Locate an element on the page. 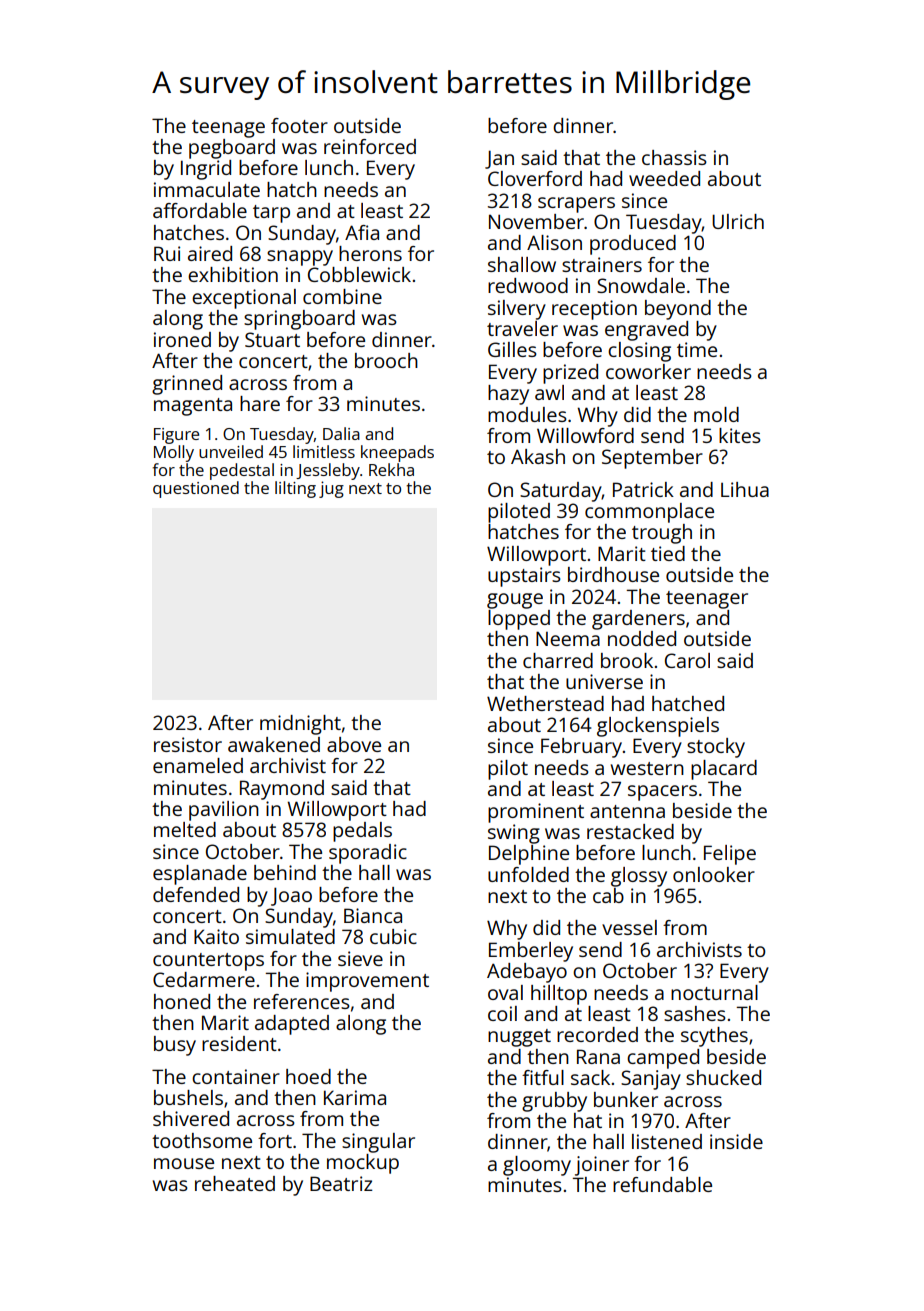 This image has height=1311, width=924. stocky is located at coordinates (716, 748).
